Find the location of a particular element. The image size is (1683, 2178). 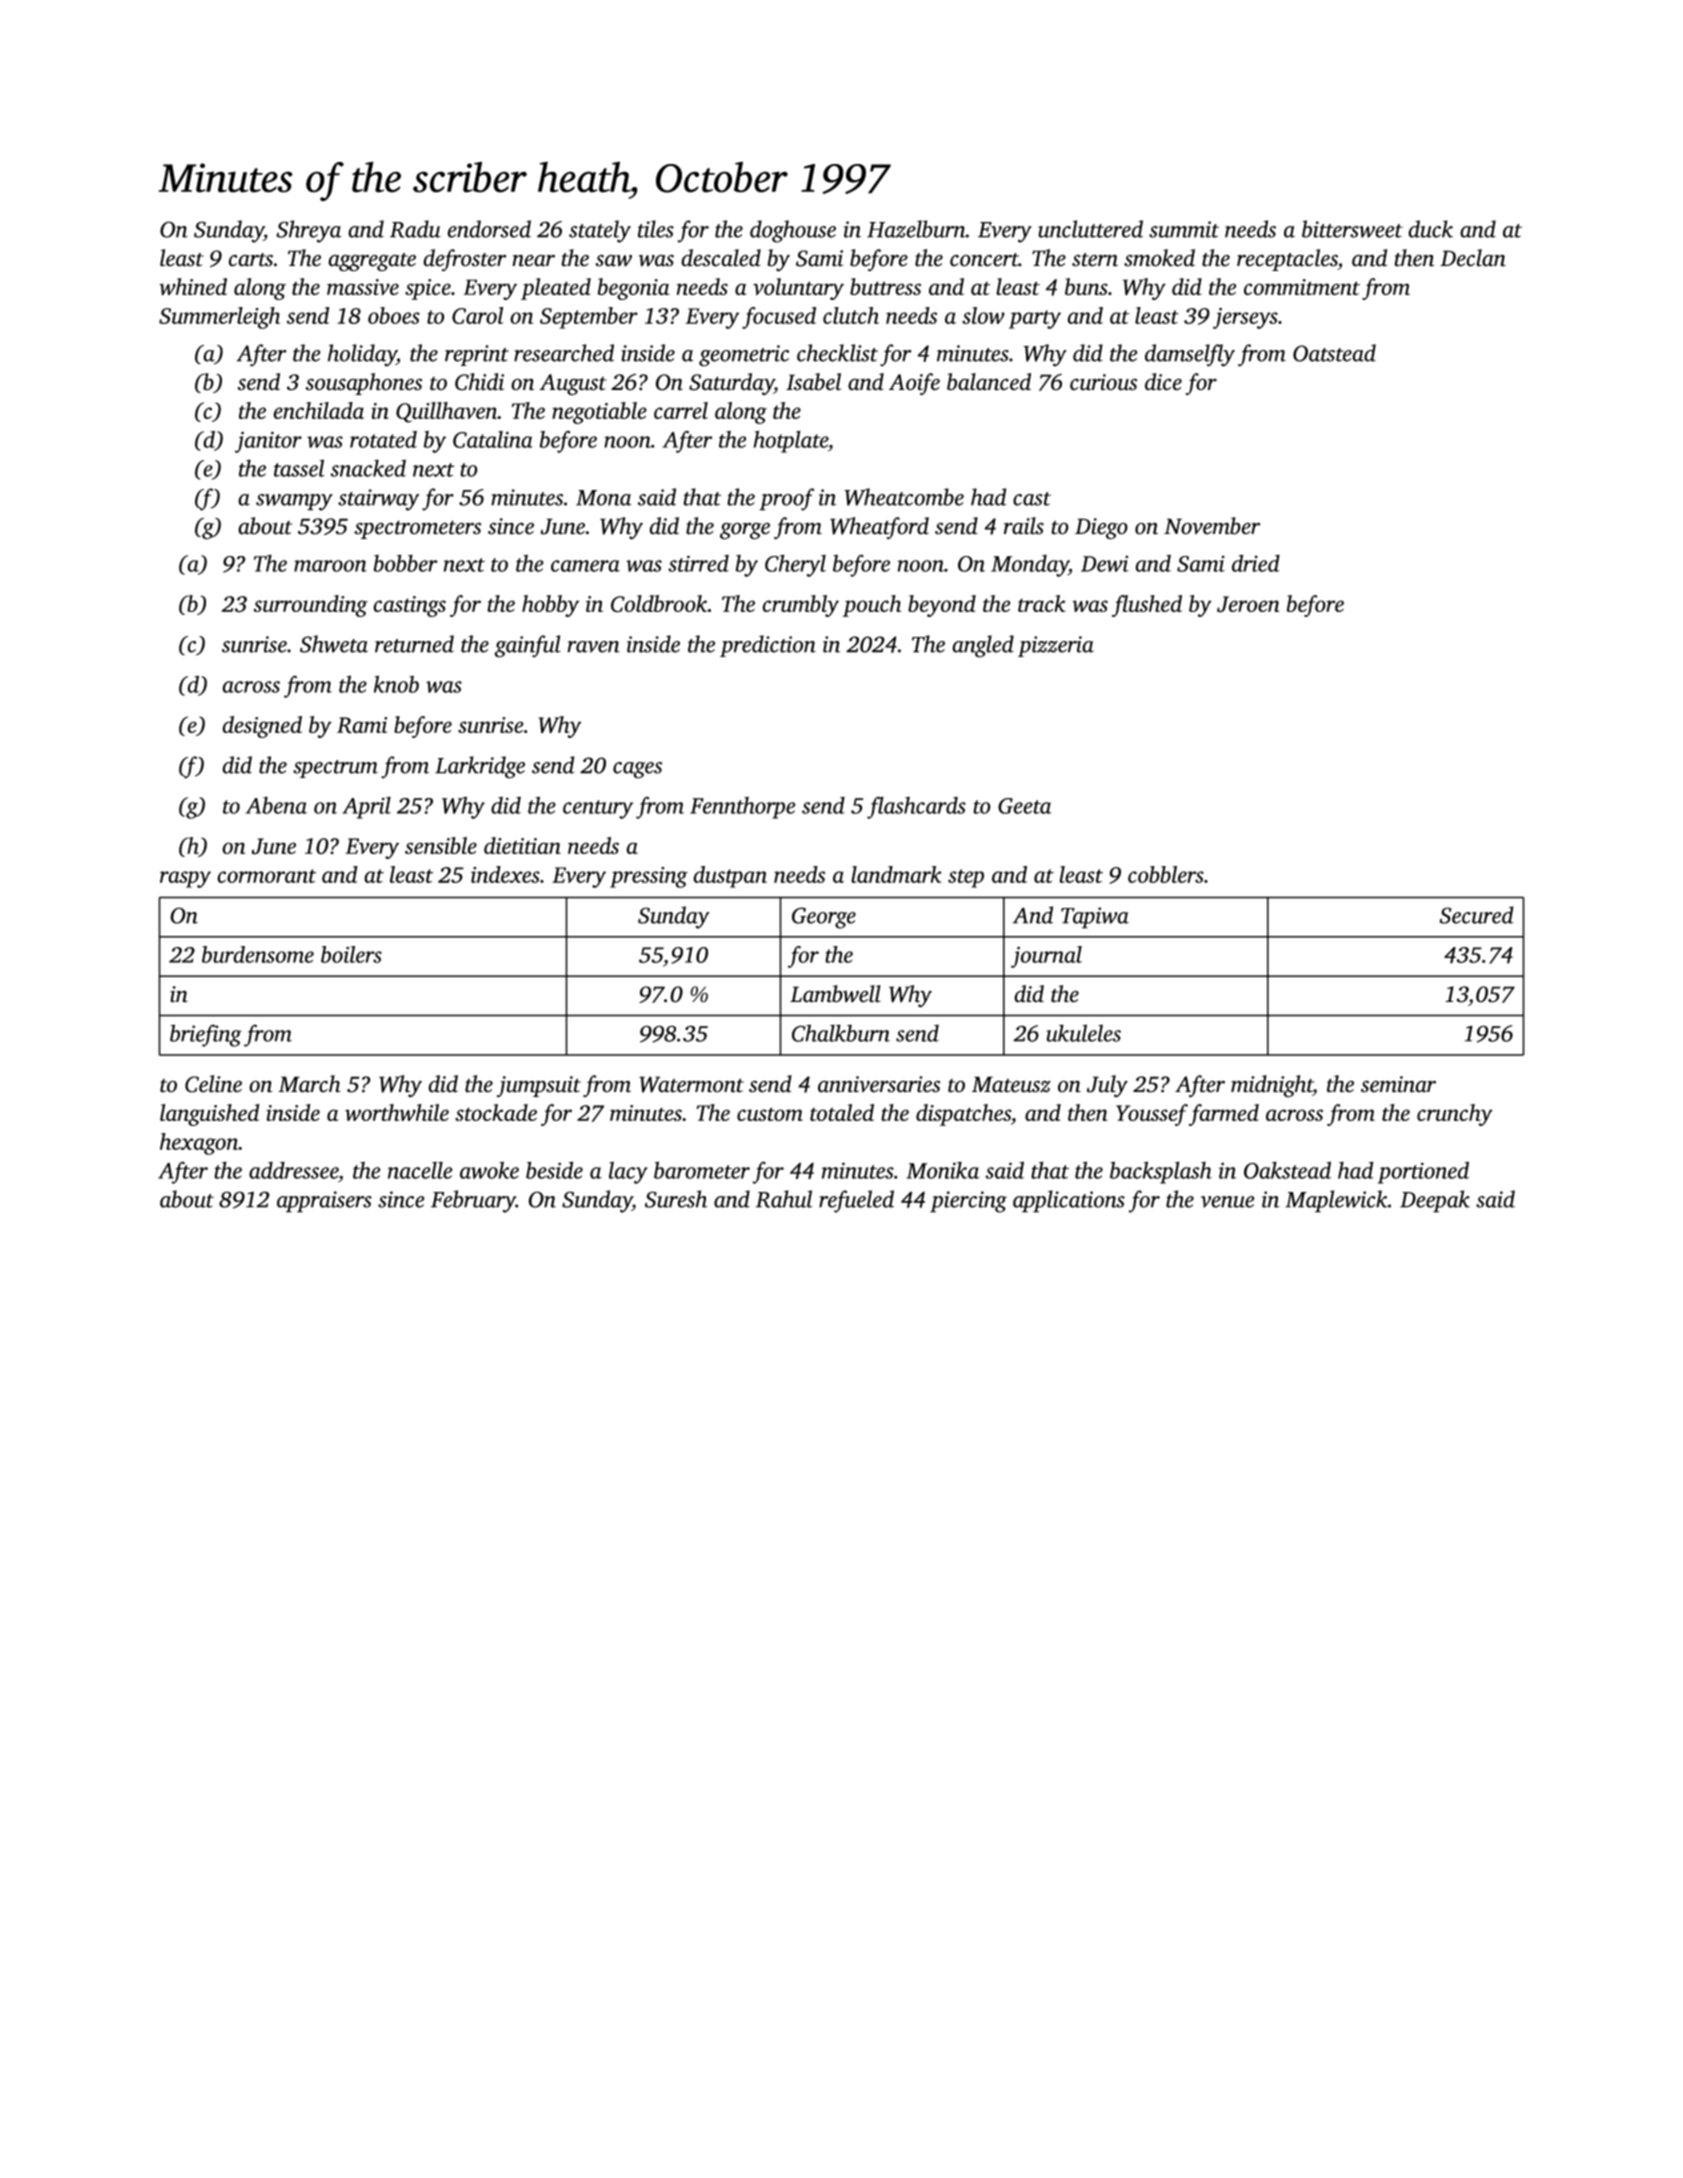

nacelle is located at coordinates (420, 1170).
